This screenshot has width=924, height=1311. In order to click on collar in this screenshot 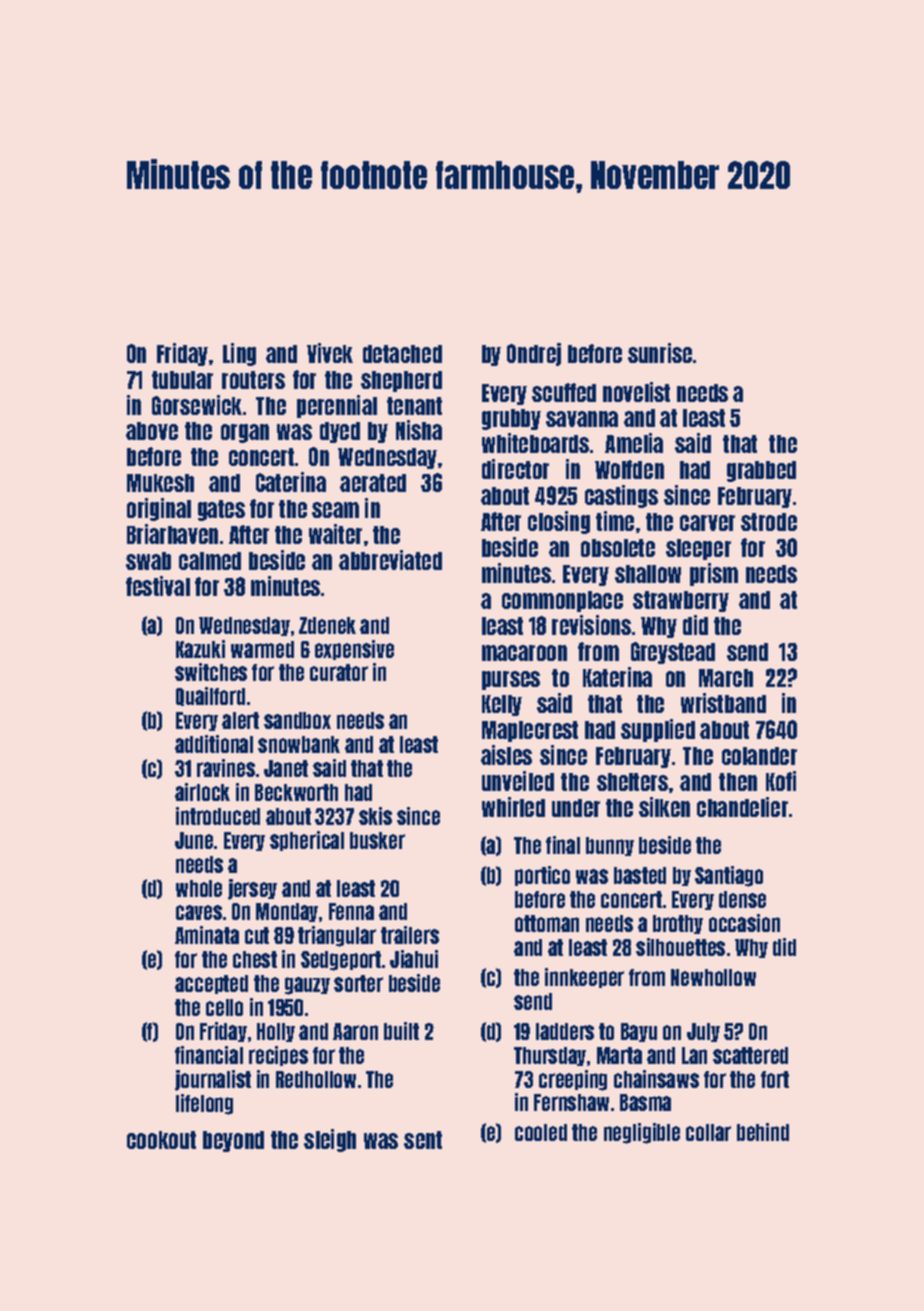, I will do `click(708, 1132)`.
